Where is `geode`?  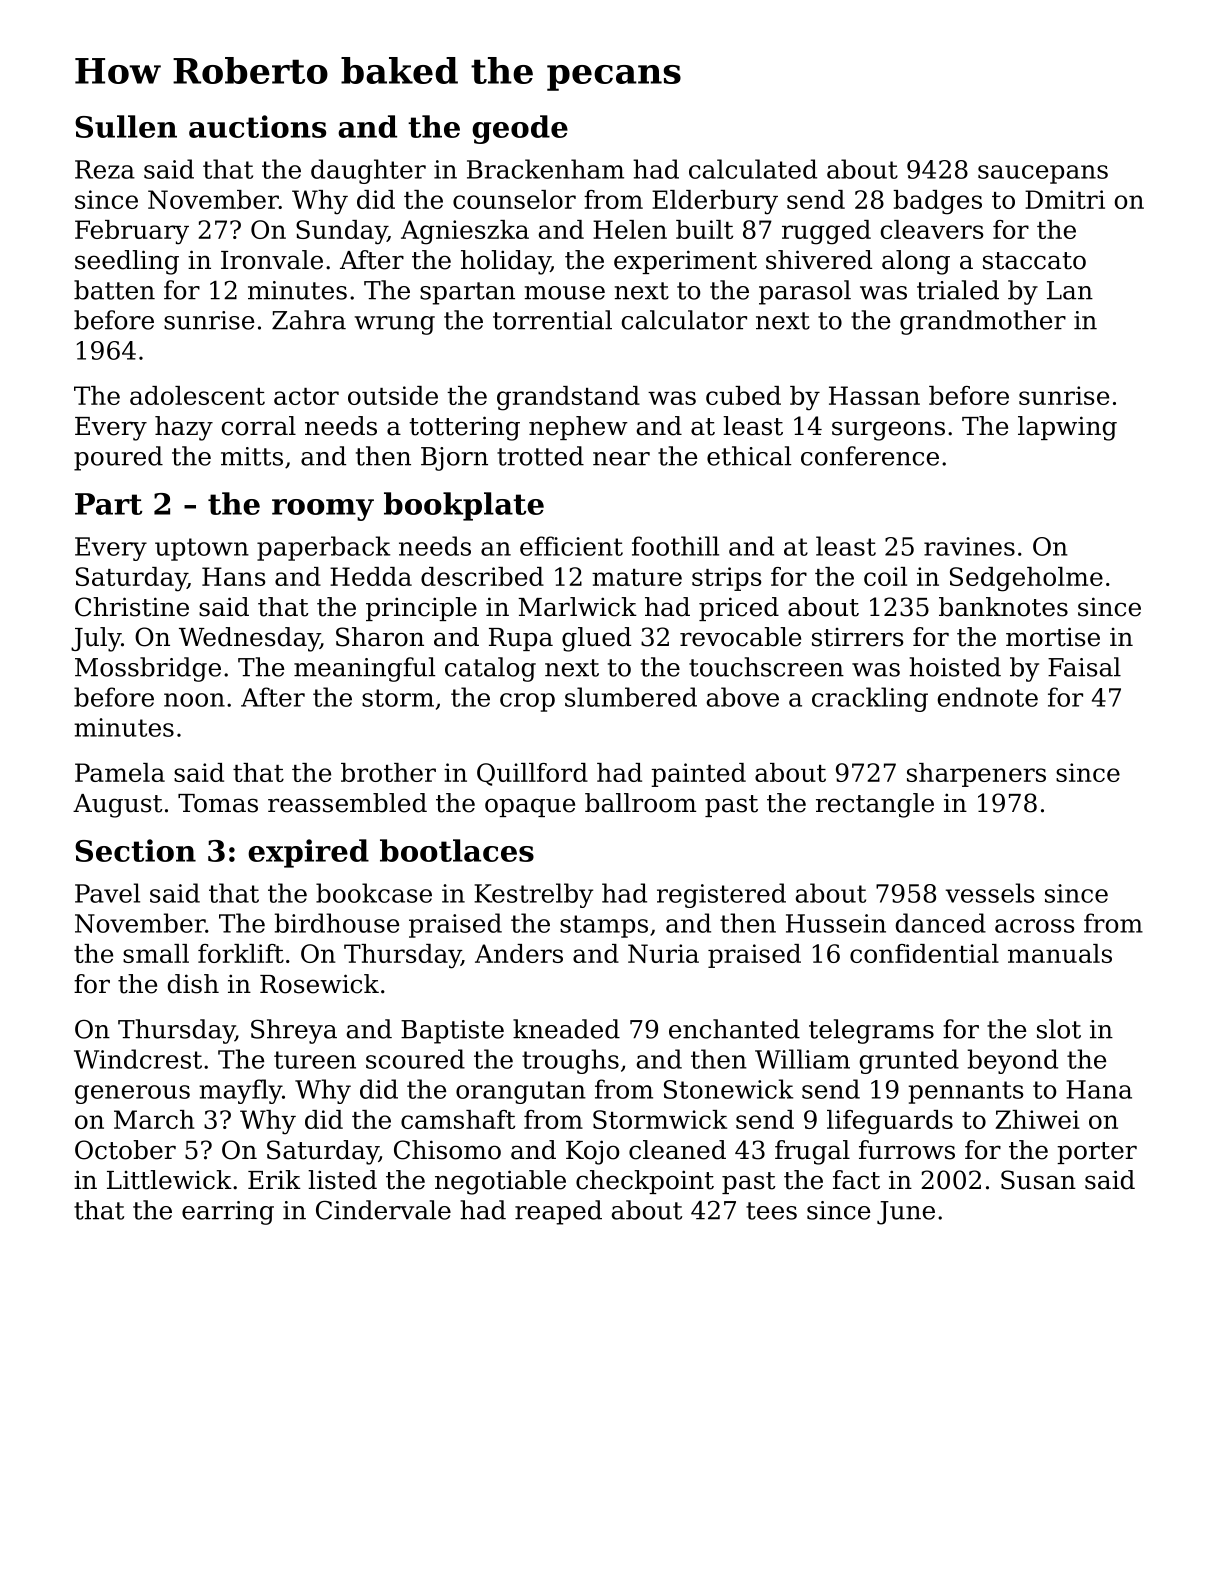 geode is located at coordinates (520, 129).
